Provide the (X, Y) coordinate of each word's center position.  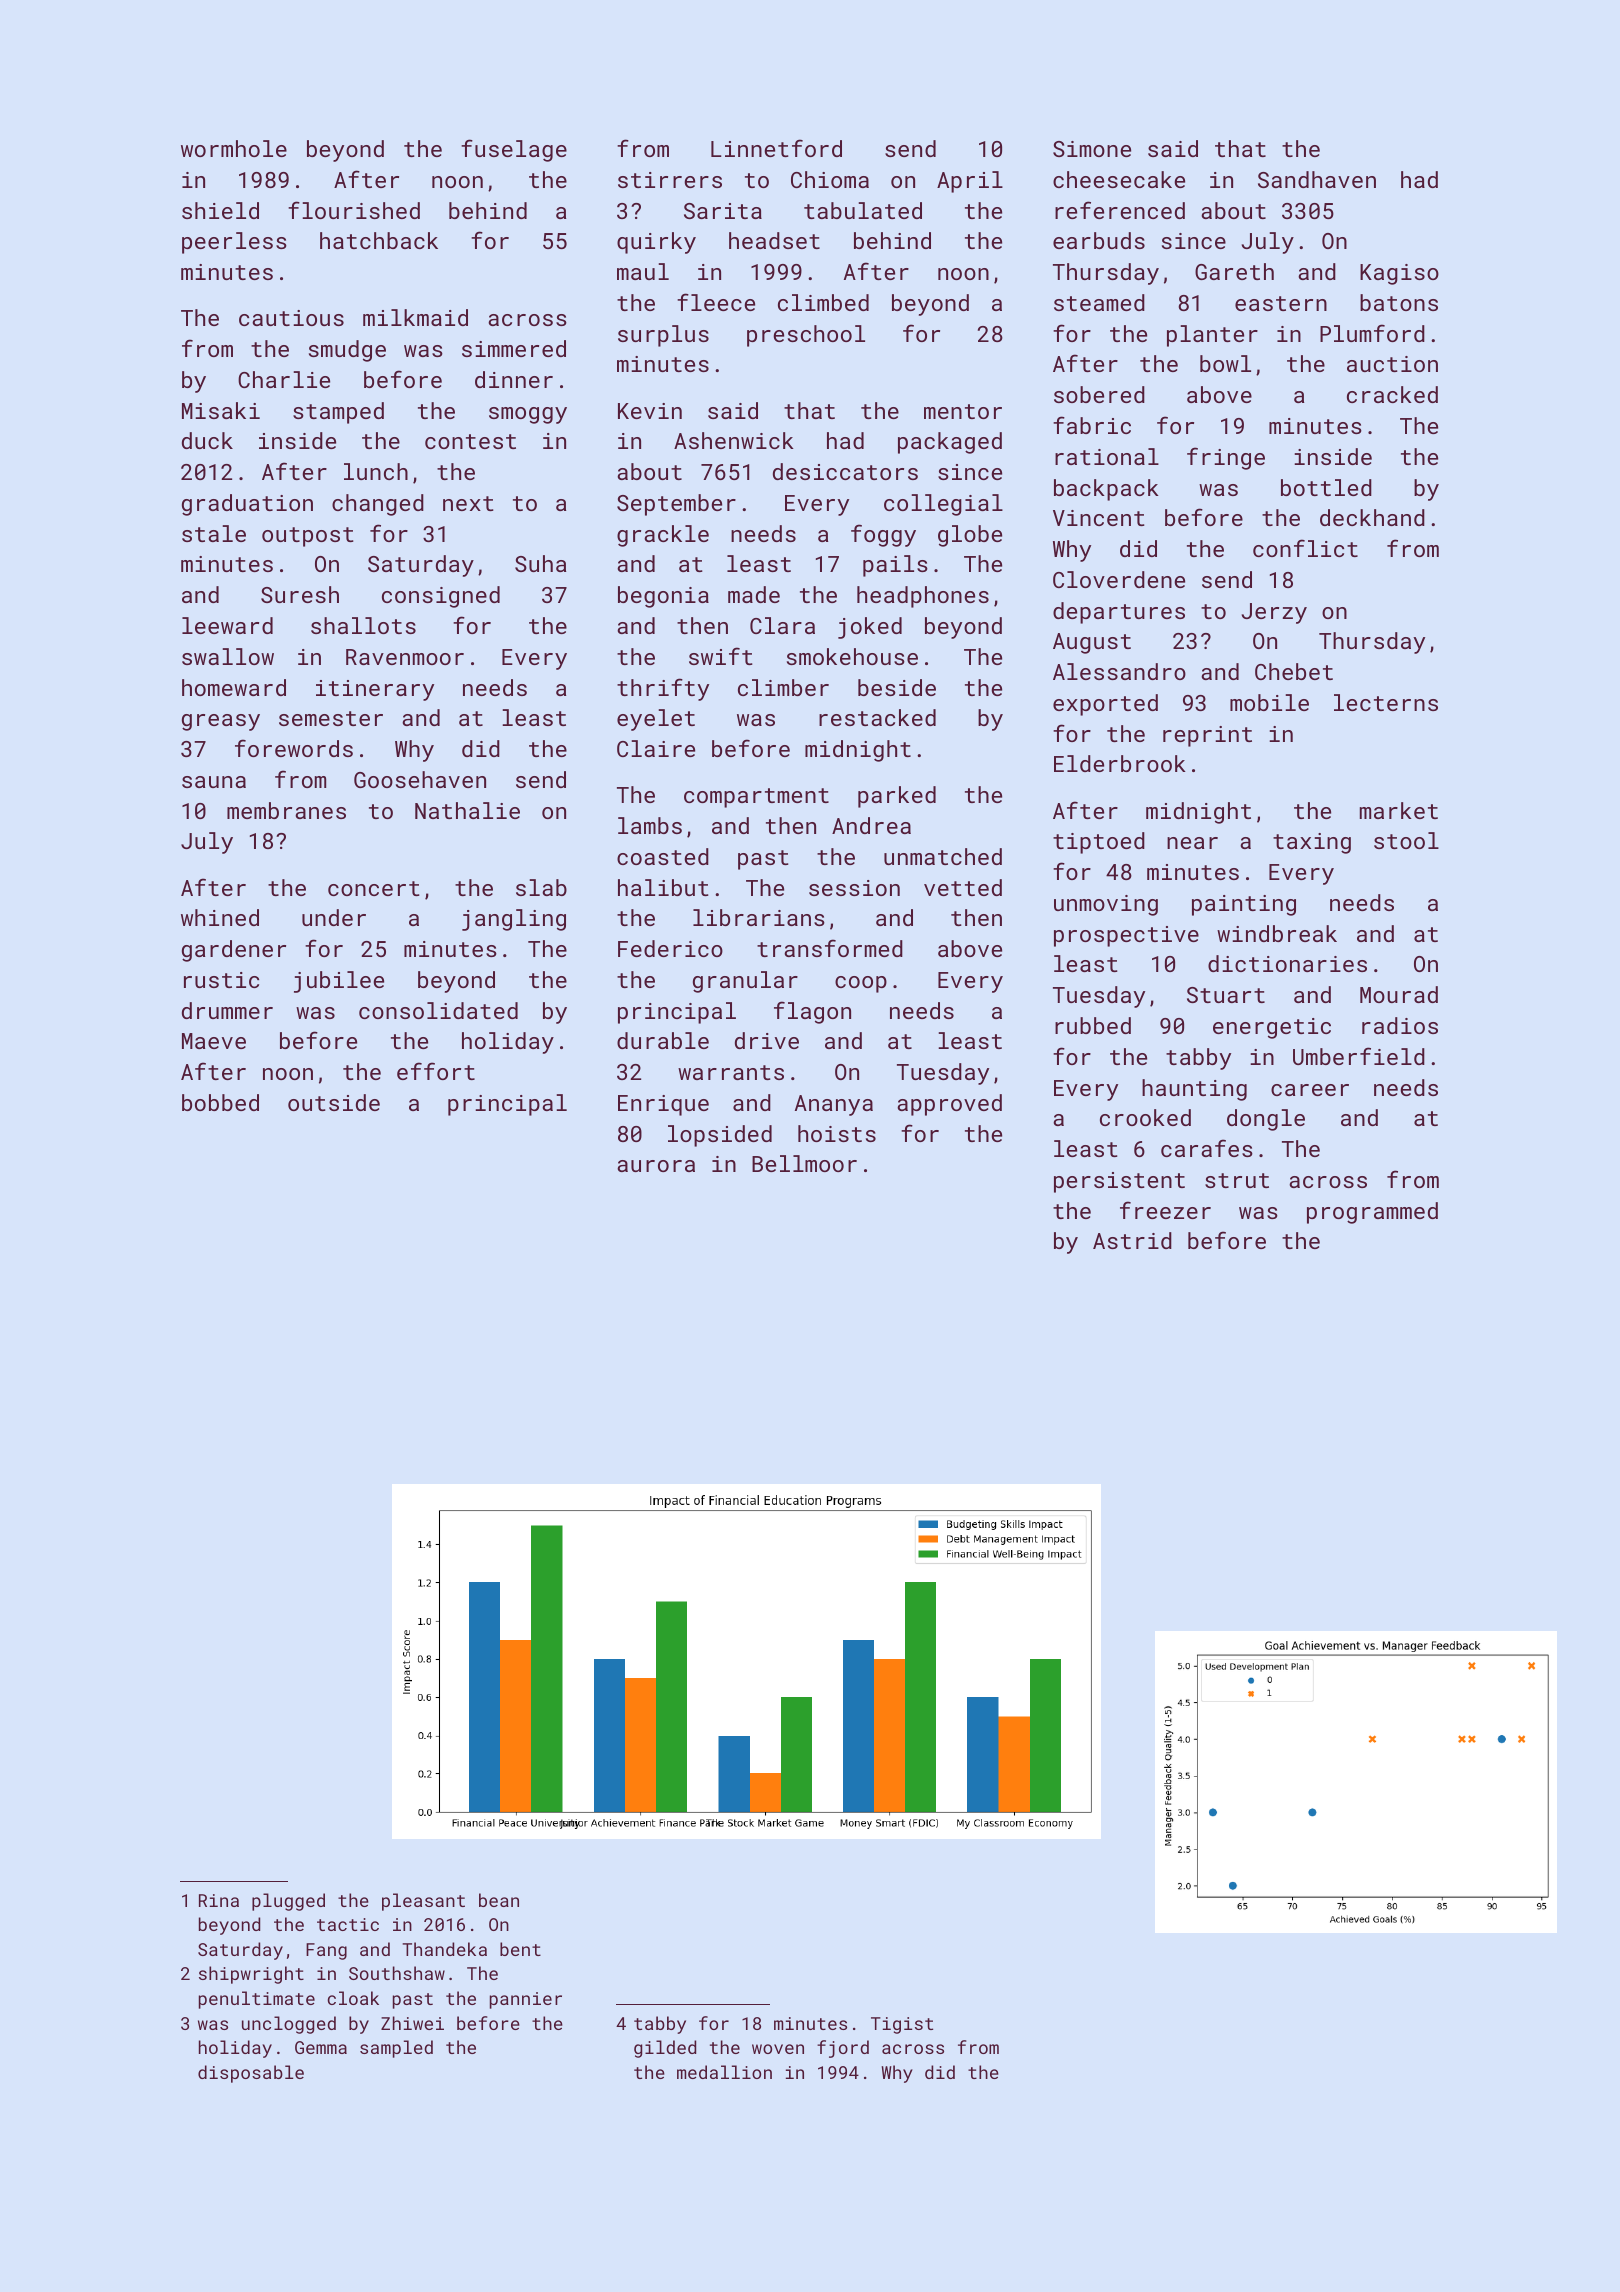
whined (220, 917)
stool (1406, 840)
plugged (288, 1902)
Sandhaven (1317, 179)
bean (499, 1900)
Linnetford (776, 148)
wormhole (234, 148)
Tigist (902, 2025)
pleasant (423, 1902)
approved (949, 1105)
